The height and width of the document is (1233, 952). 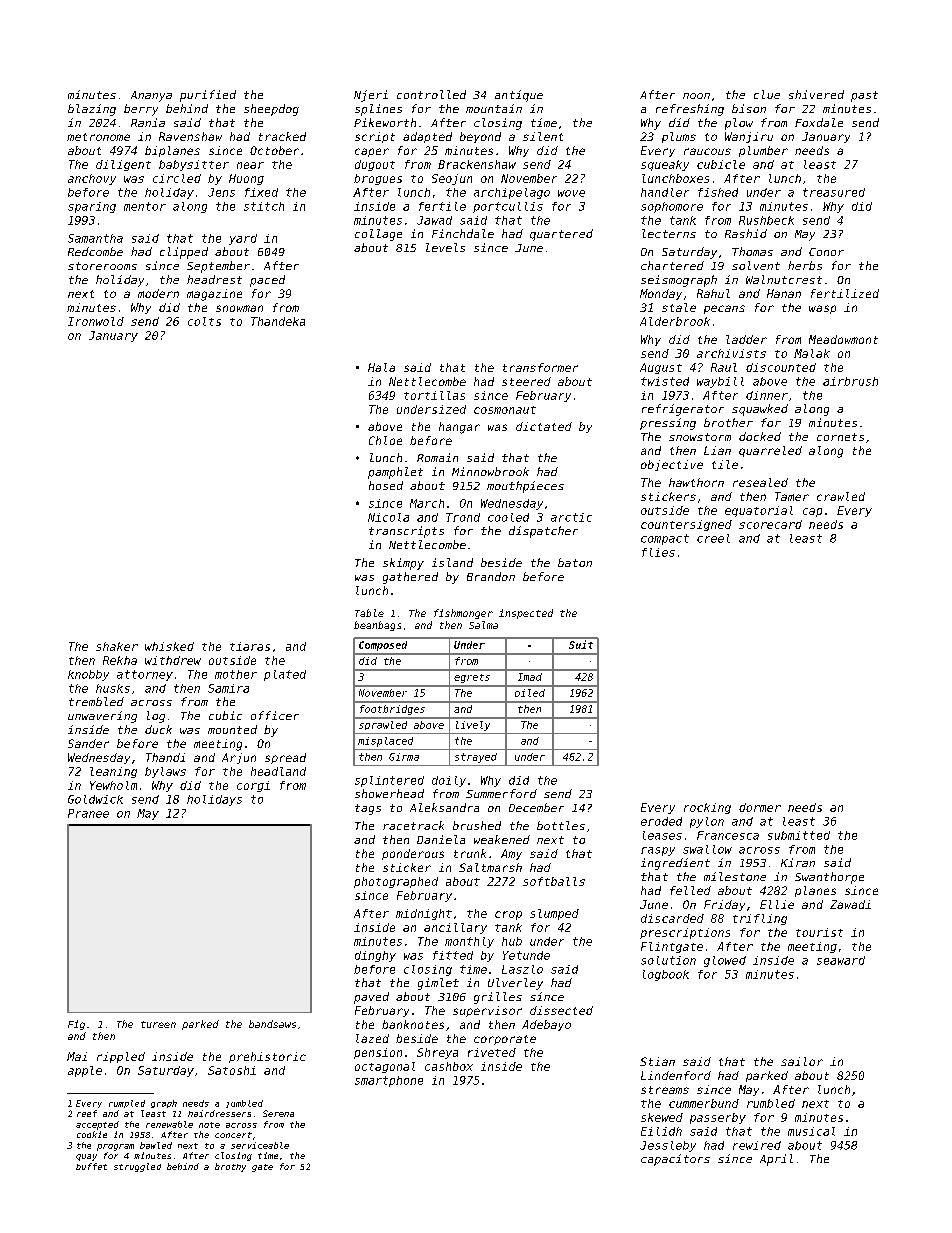 I want to click on Salma, so click(x=483, y=625).
